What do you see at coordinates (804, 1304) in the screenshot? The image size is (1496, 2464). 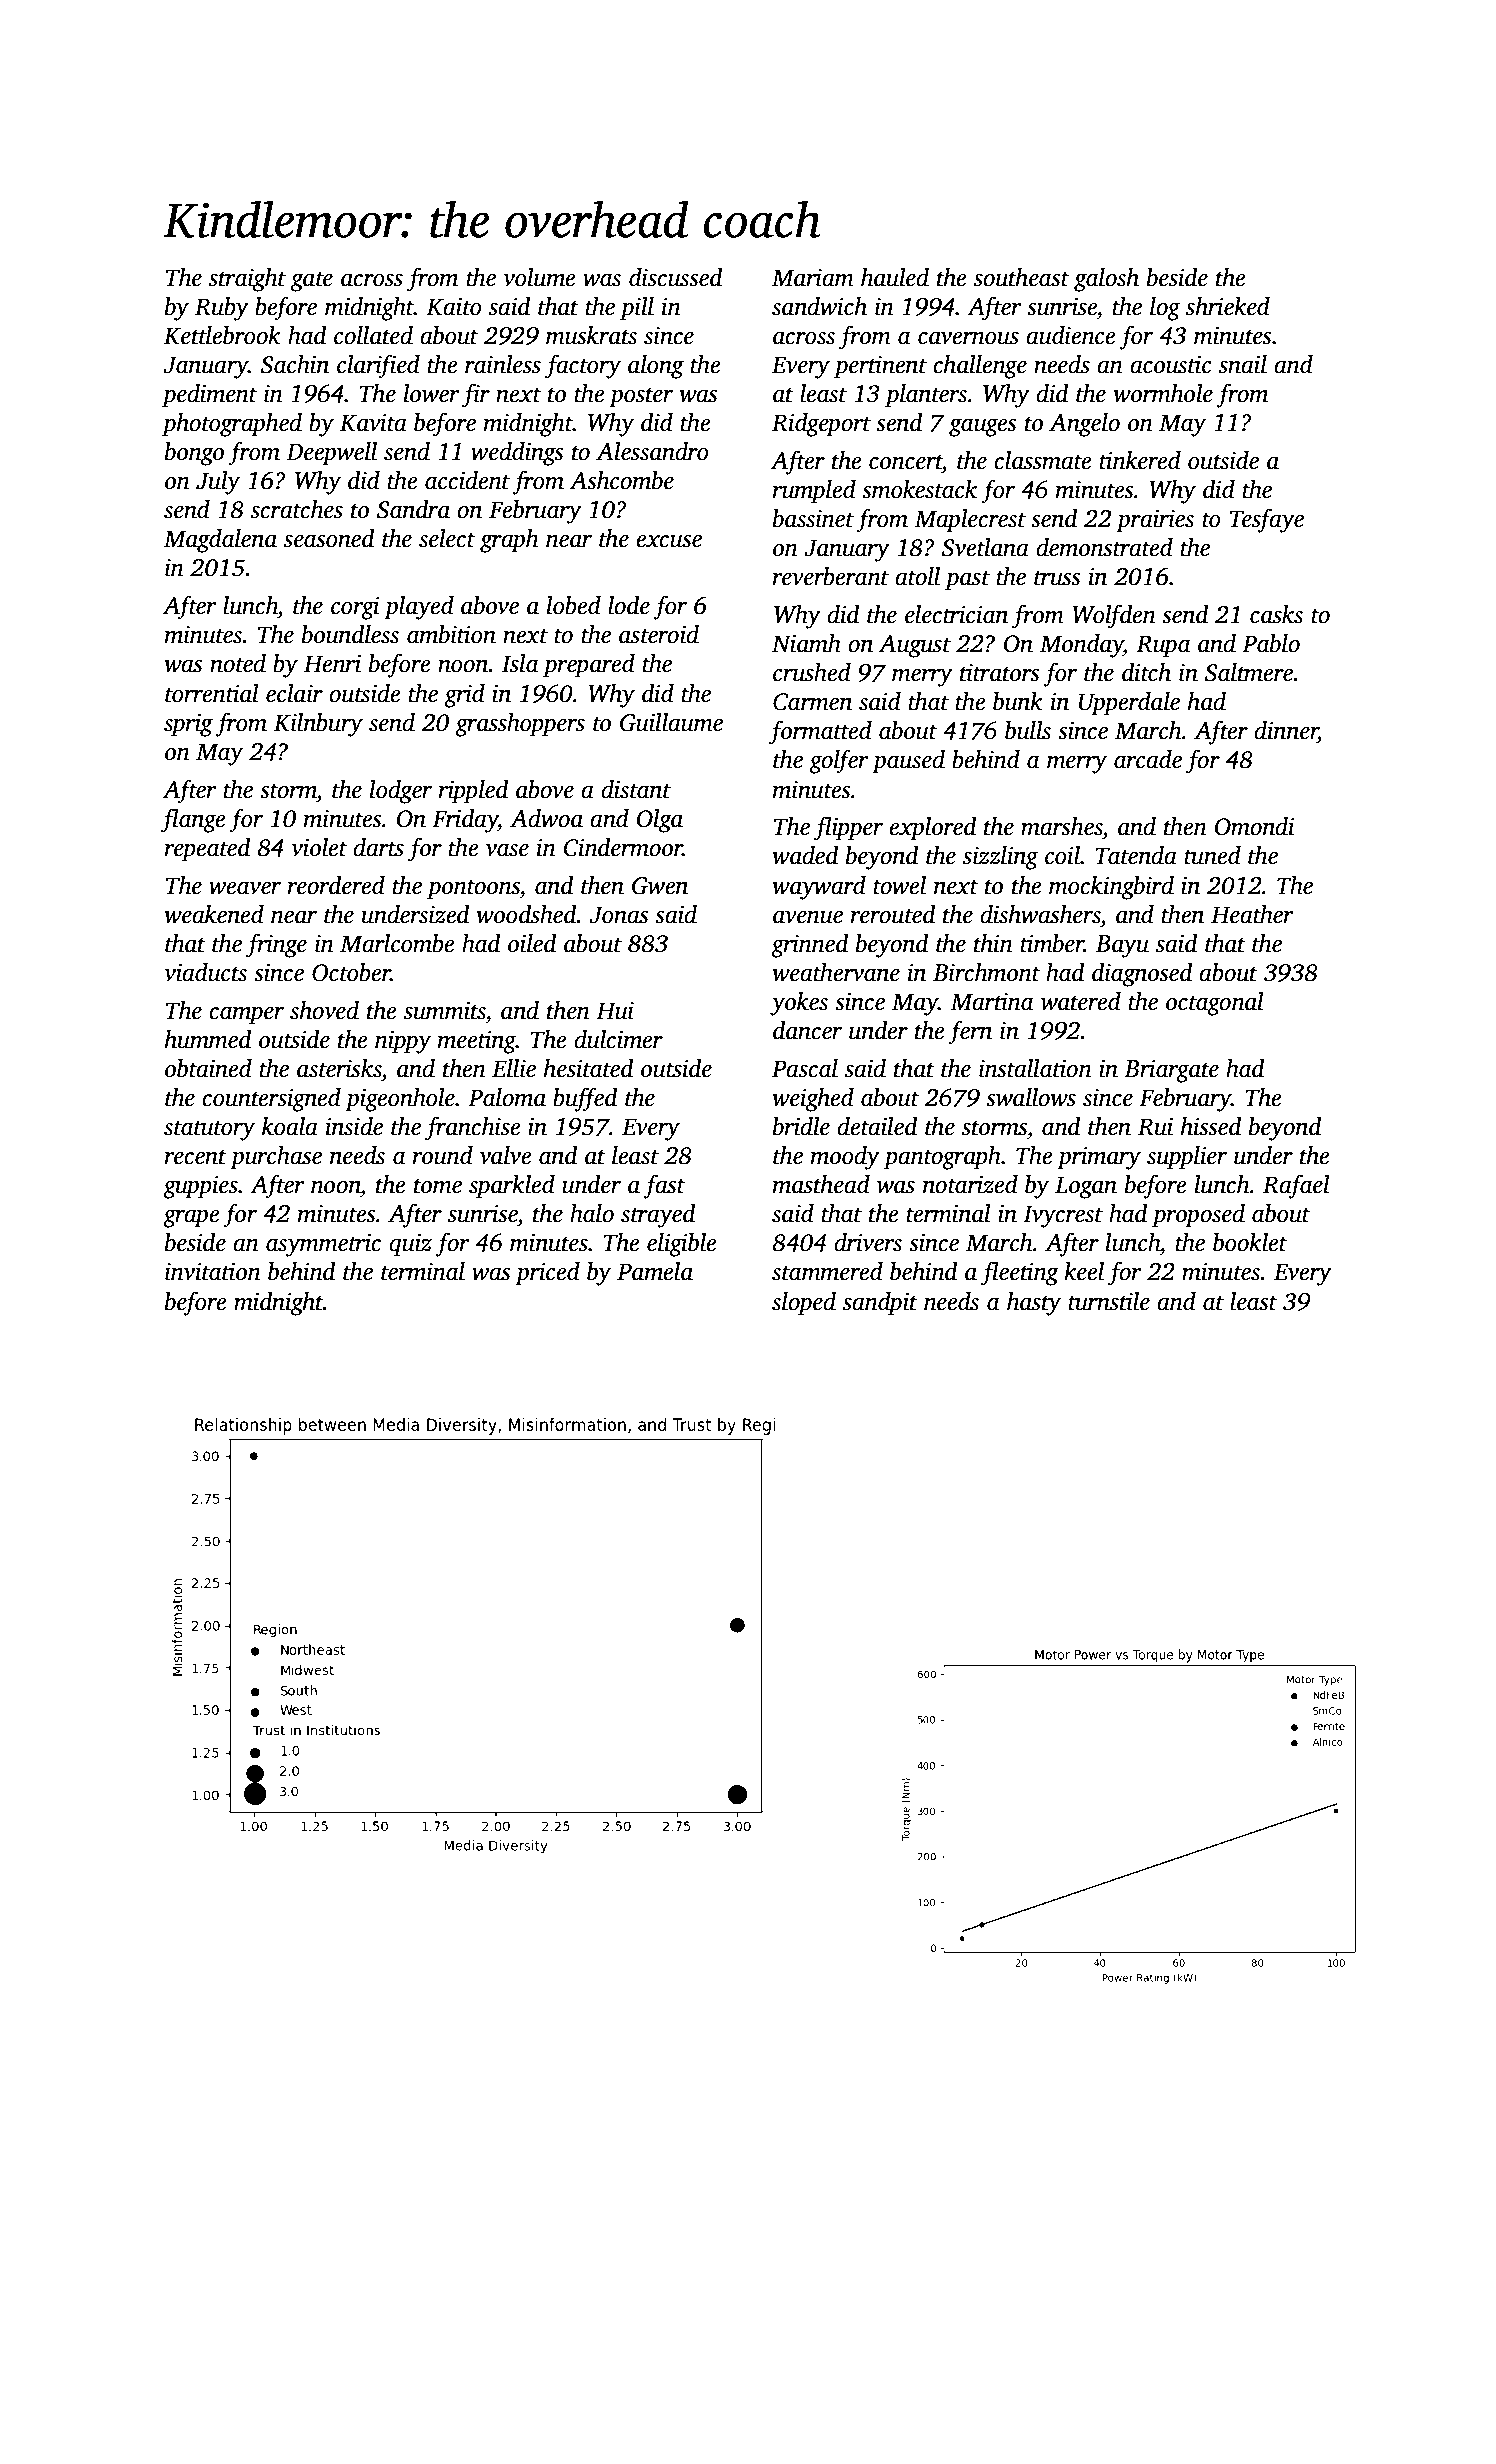 I see `sloped` at bounding box center [804, 1304].
